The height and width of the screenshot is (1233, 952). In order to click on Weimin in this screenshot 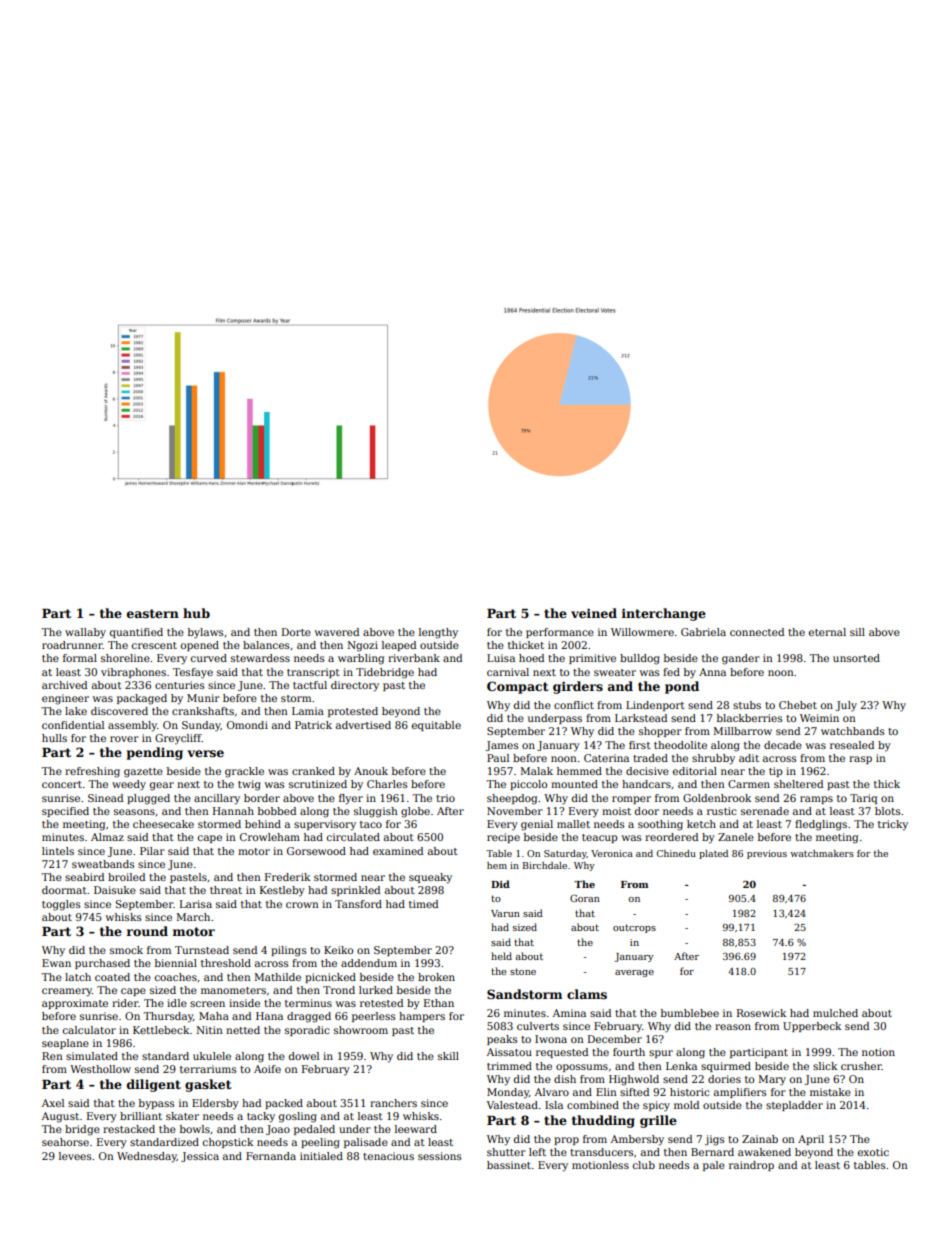, I will do `click(819, 718)`.
